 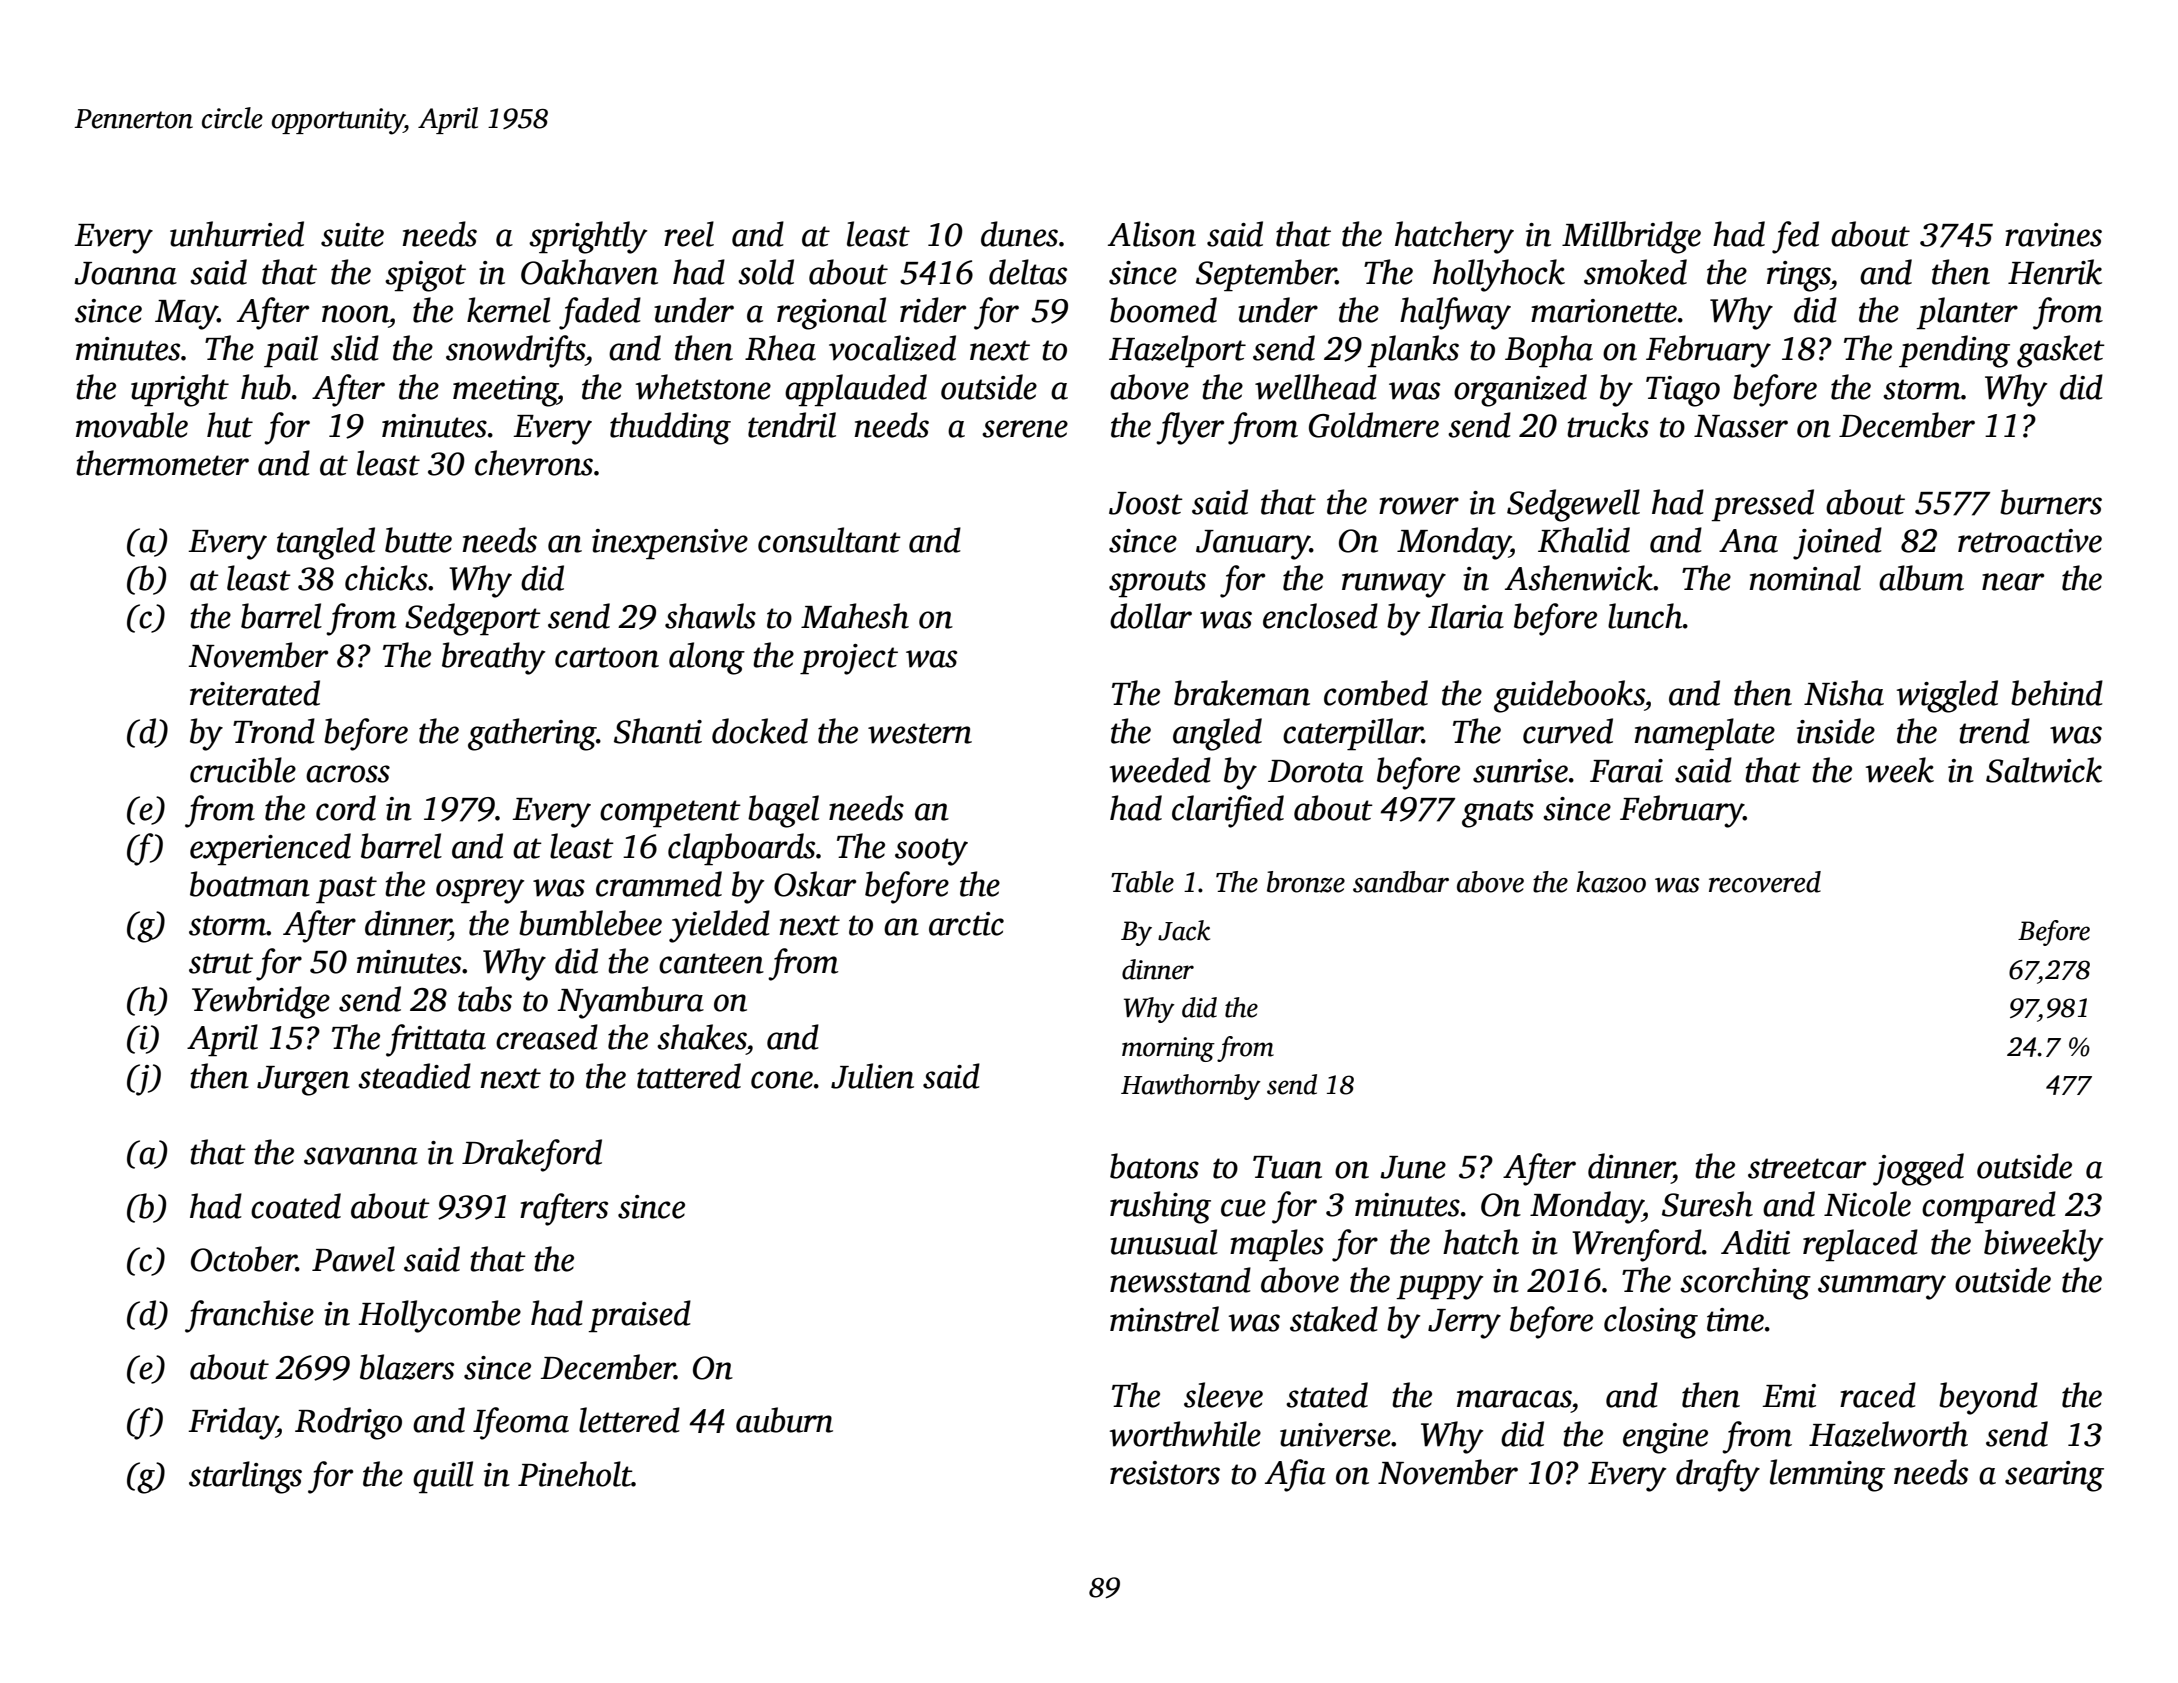 What do you see at coordinates (1165, 1473) in the image?
I see `resistors` at bounding box center [1165, 1473].
